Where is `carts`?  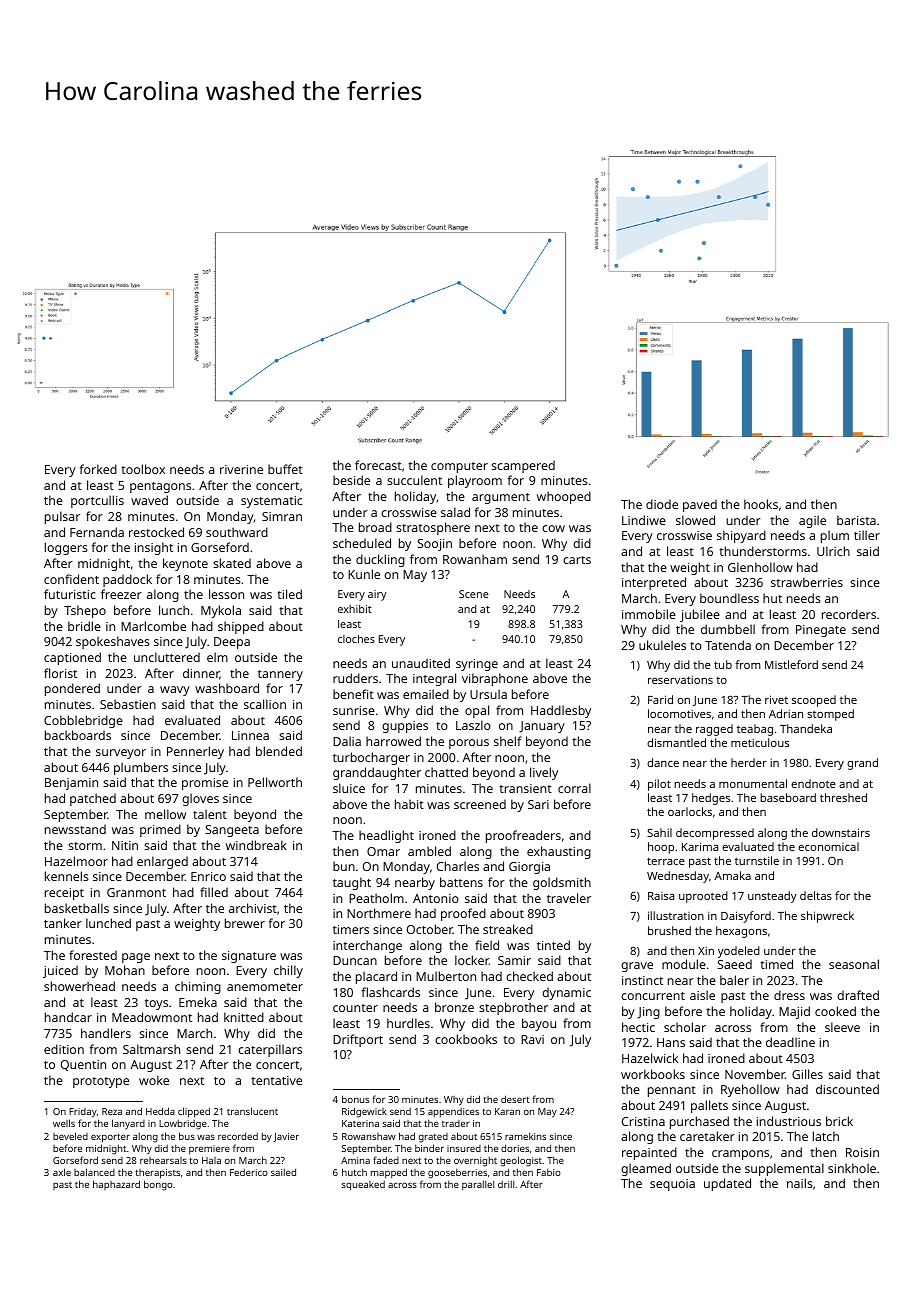 carts is located at coordinates (577, 560).
